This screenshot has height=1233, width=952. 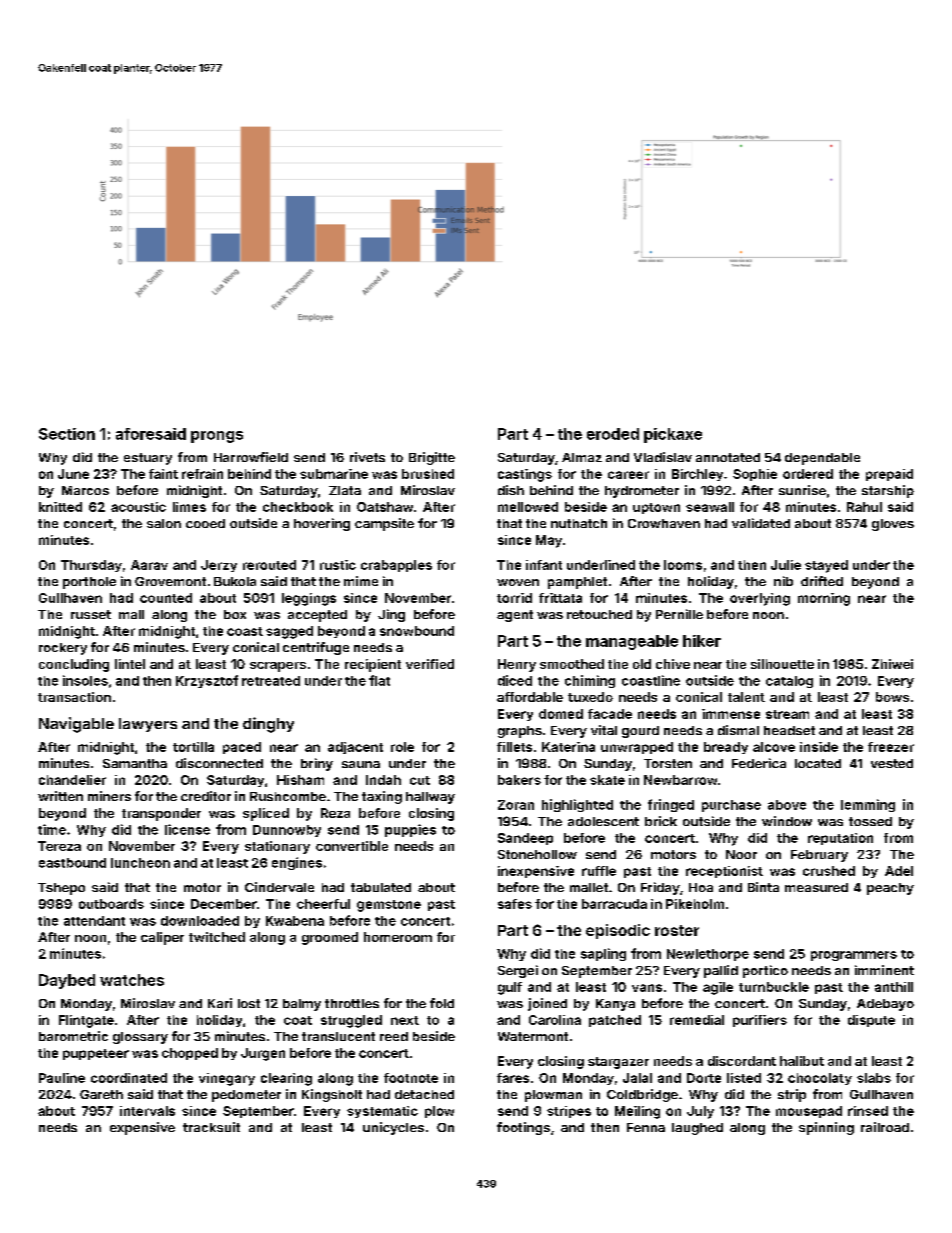 What do you see at coordinates (787, 821) in the screenshot?
I see `window` at bounding box center [787, 821].
